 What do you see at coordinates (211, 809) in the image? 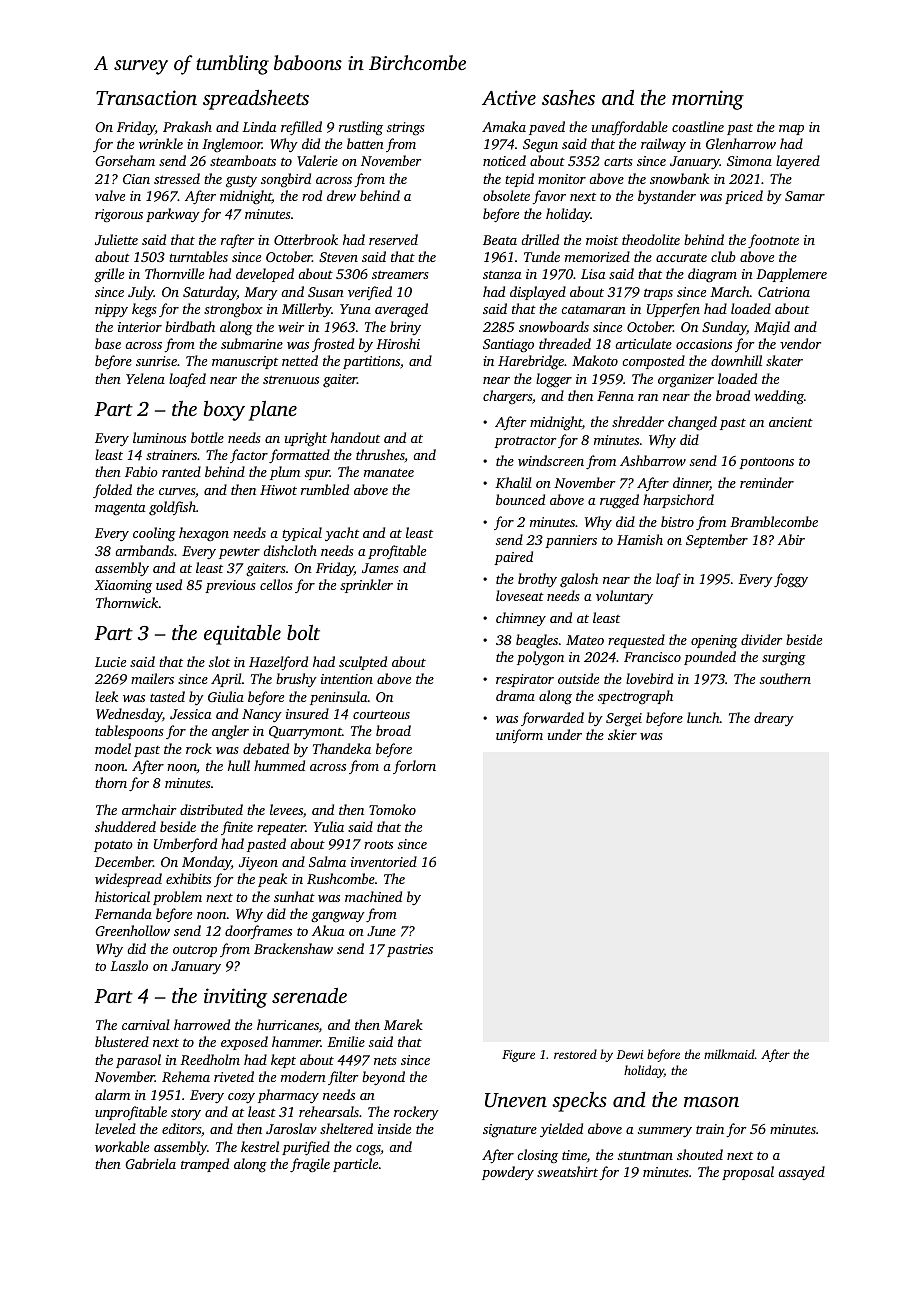
I see `distributed` at bounding box center [211, 809].
